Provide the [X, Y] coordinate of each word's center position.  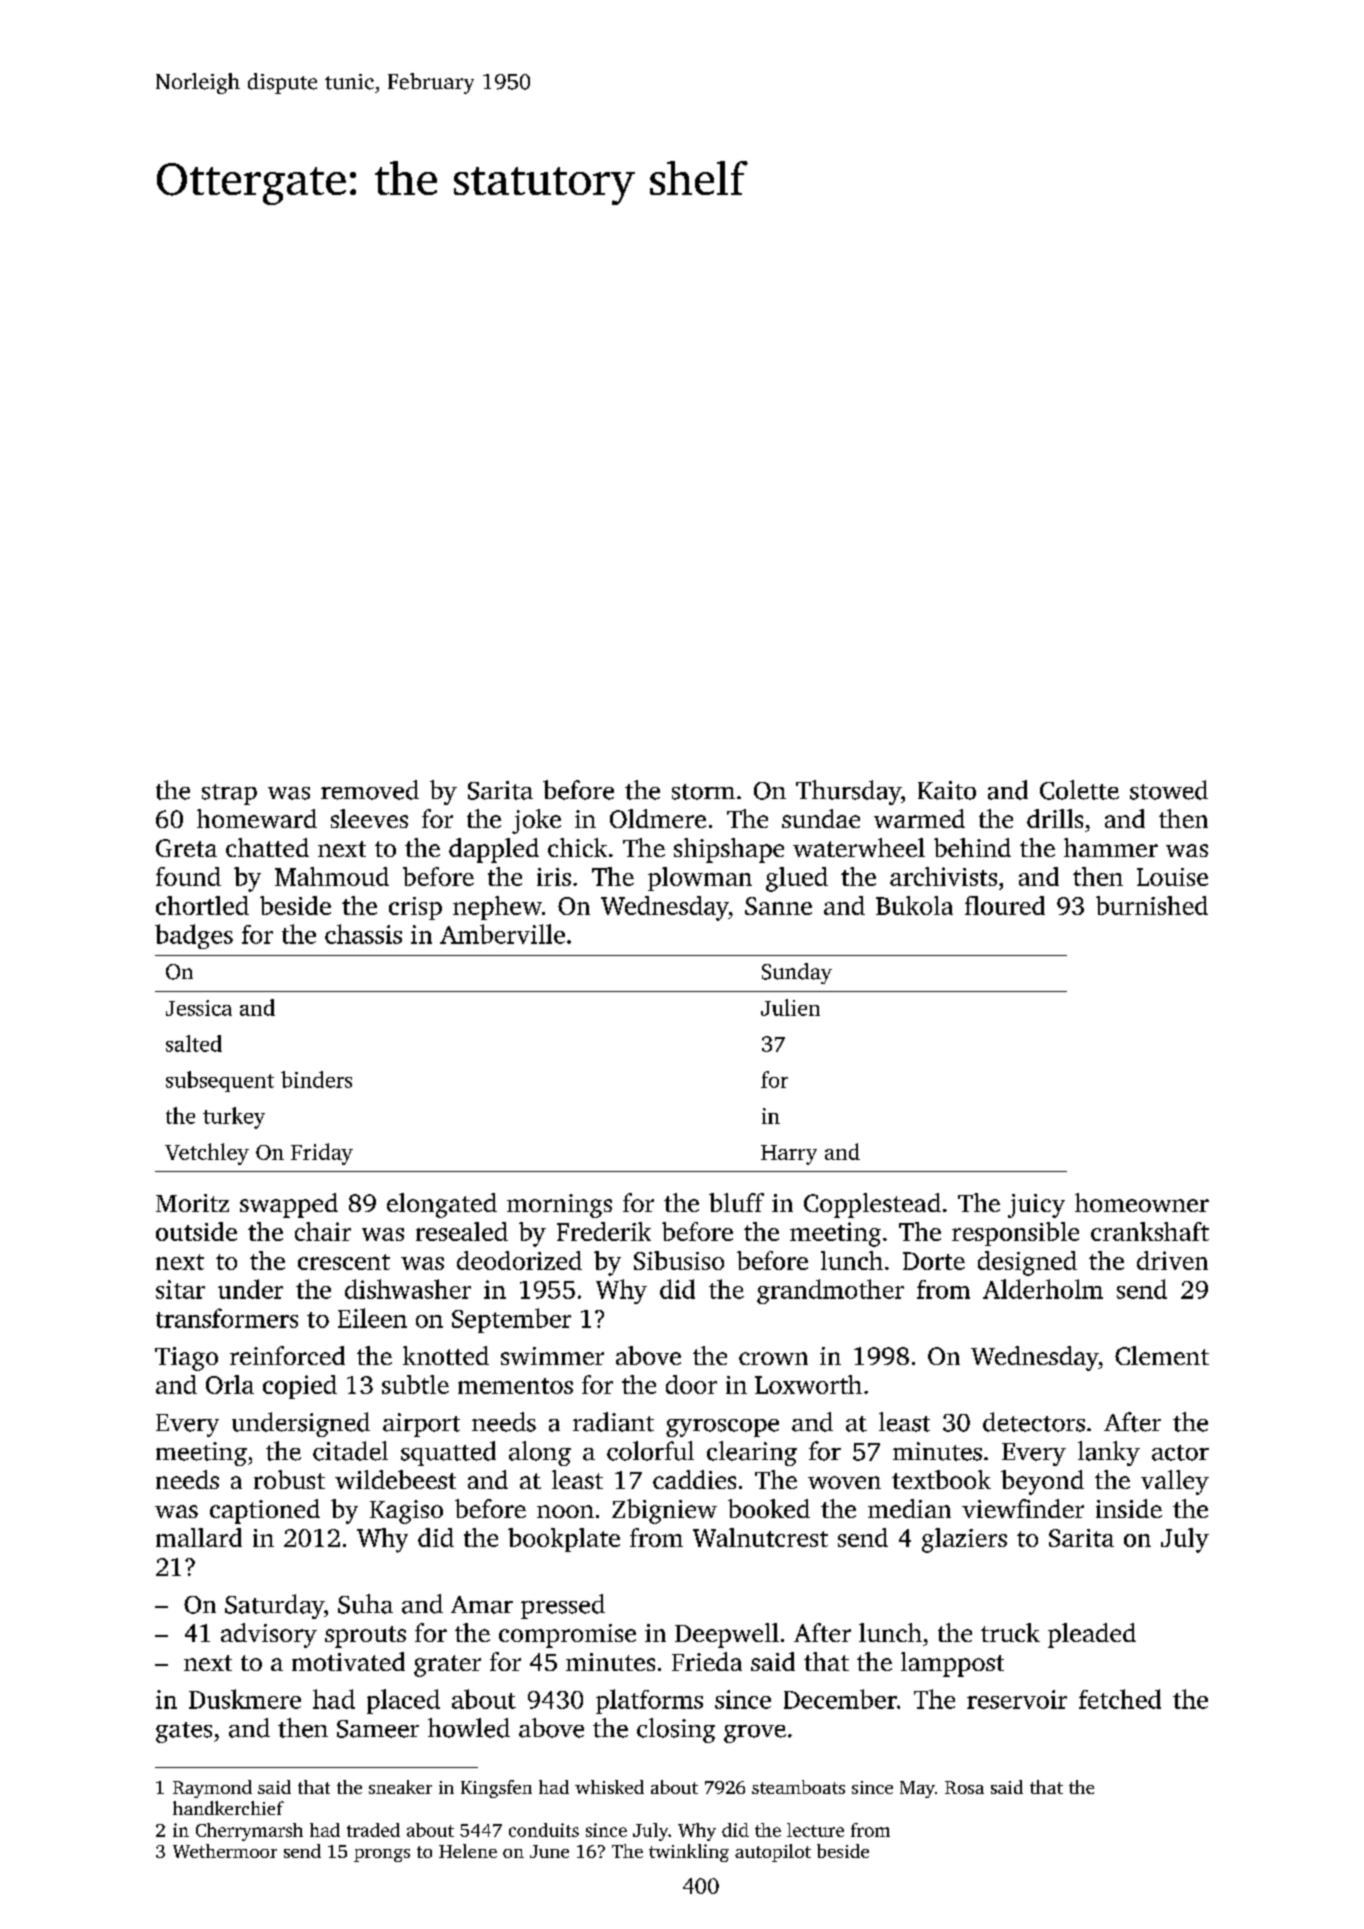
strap [229, 794]
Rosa [964, 1787]
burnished [1152, 905]
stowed [1169, 790]
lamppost [952, 1664]
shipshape [729, 850]
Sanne [778, 906]
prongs [382, 1855]
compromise [567, 1636]
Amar [482, 1605]
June [549, 1851]
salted [194, 1043]
